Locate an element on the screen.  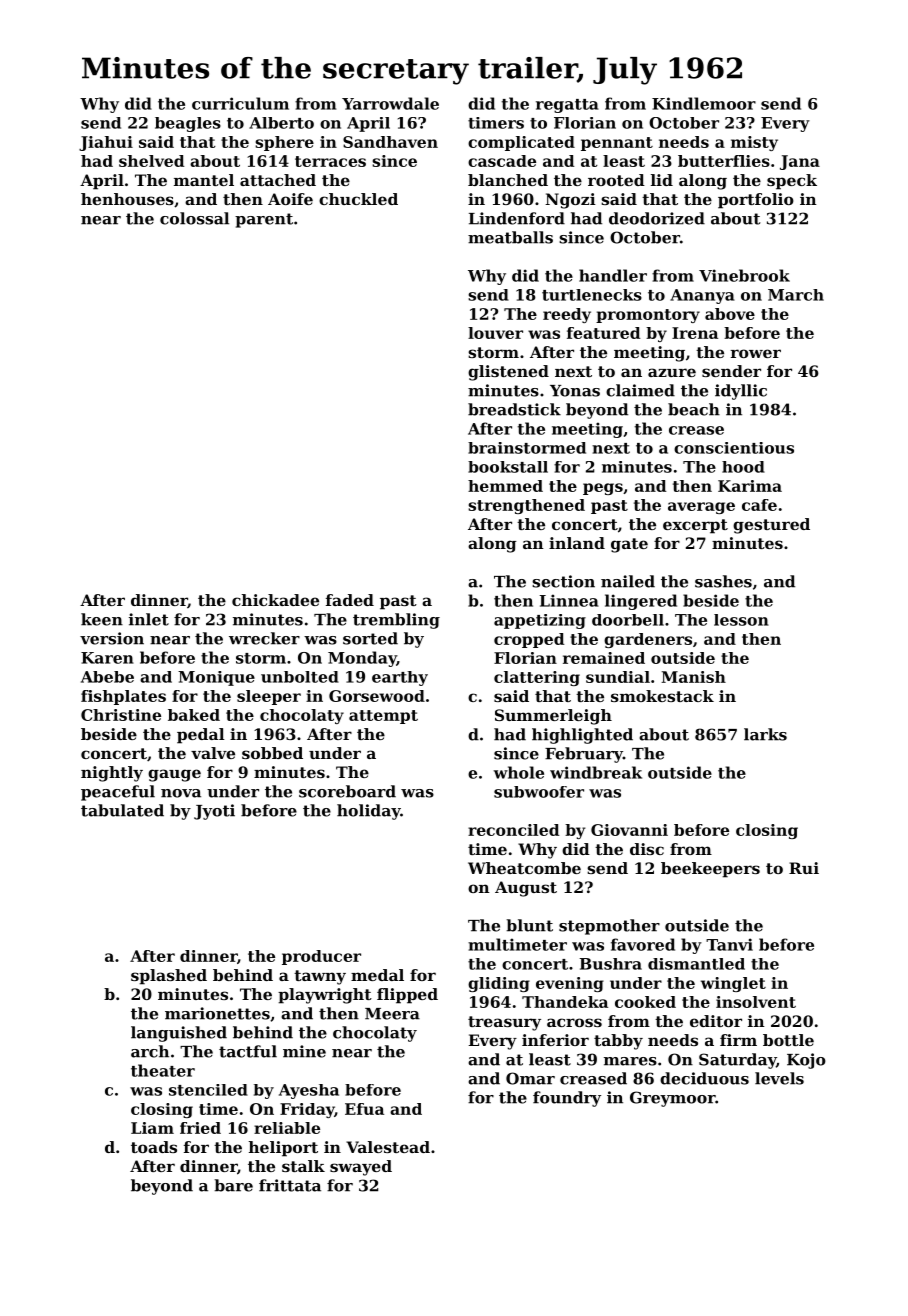
regatta is located at coordinates (567, 106).
